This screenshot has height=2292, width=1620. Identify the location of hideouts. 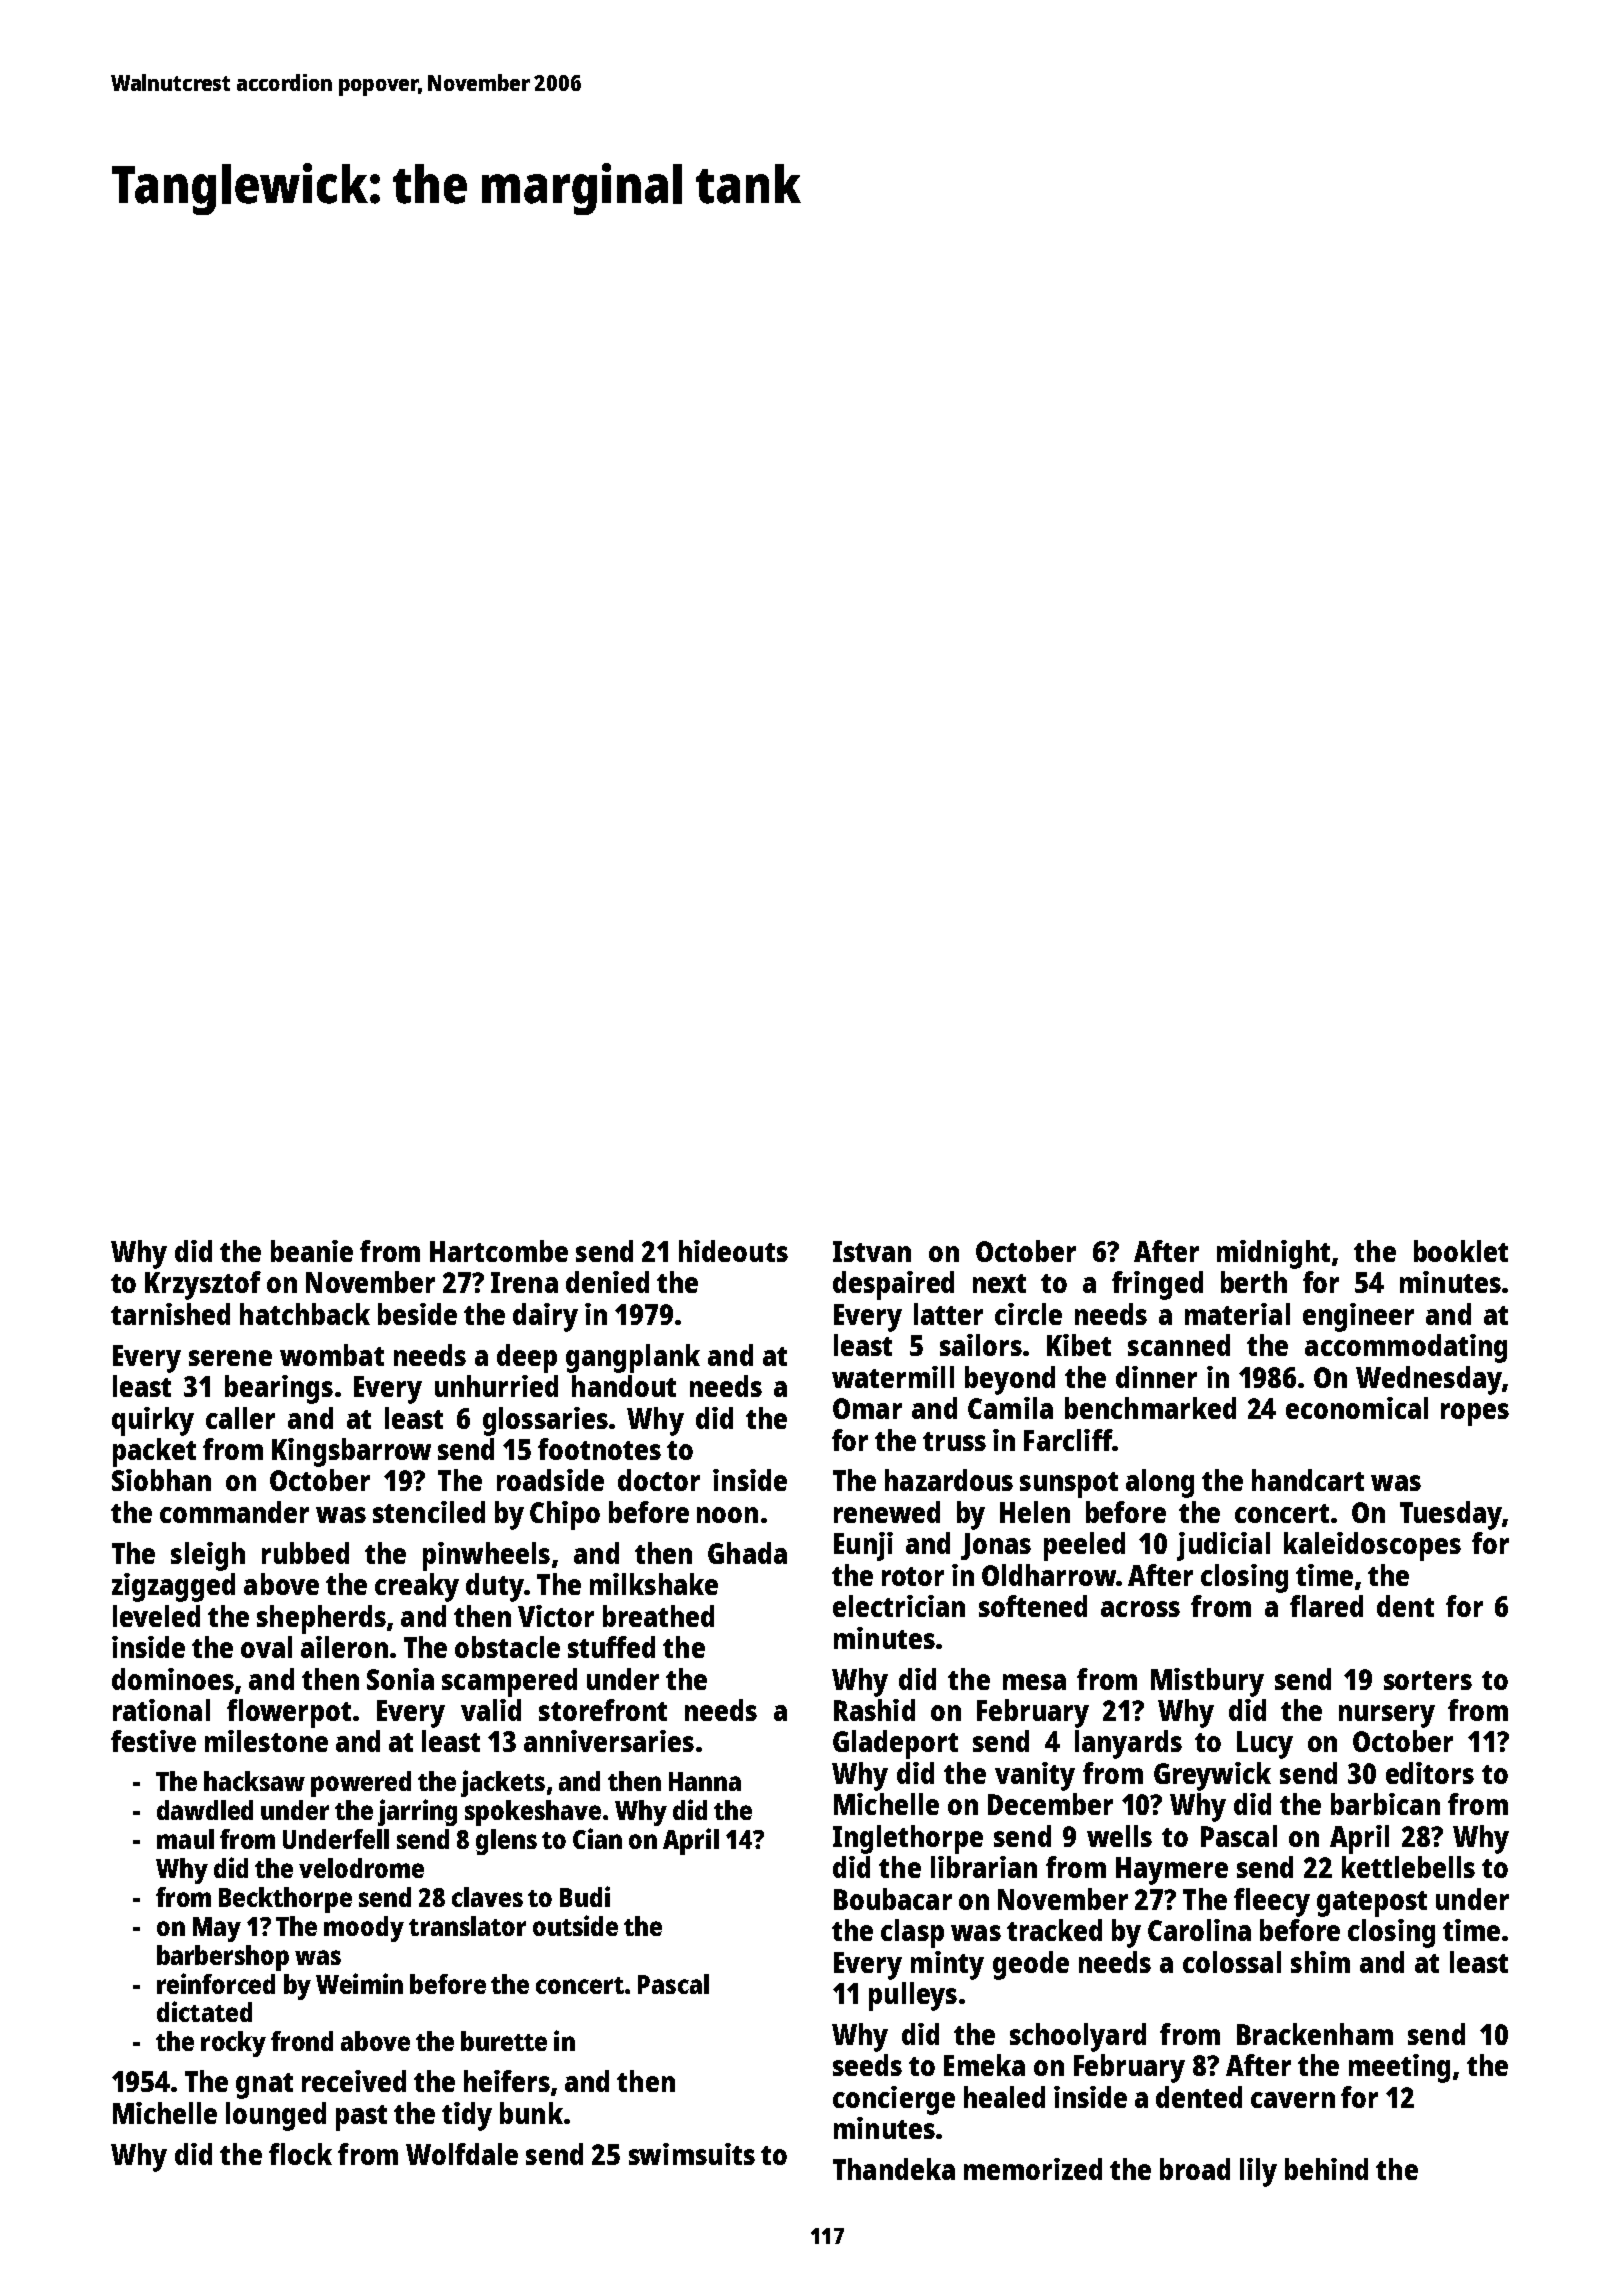
(733, 1251).
